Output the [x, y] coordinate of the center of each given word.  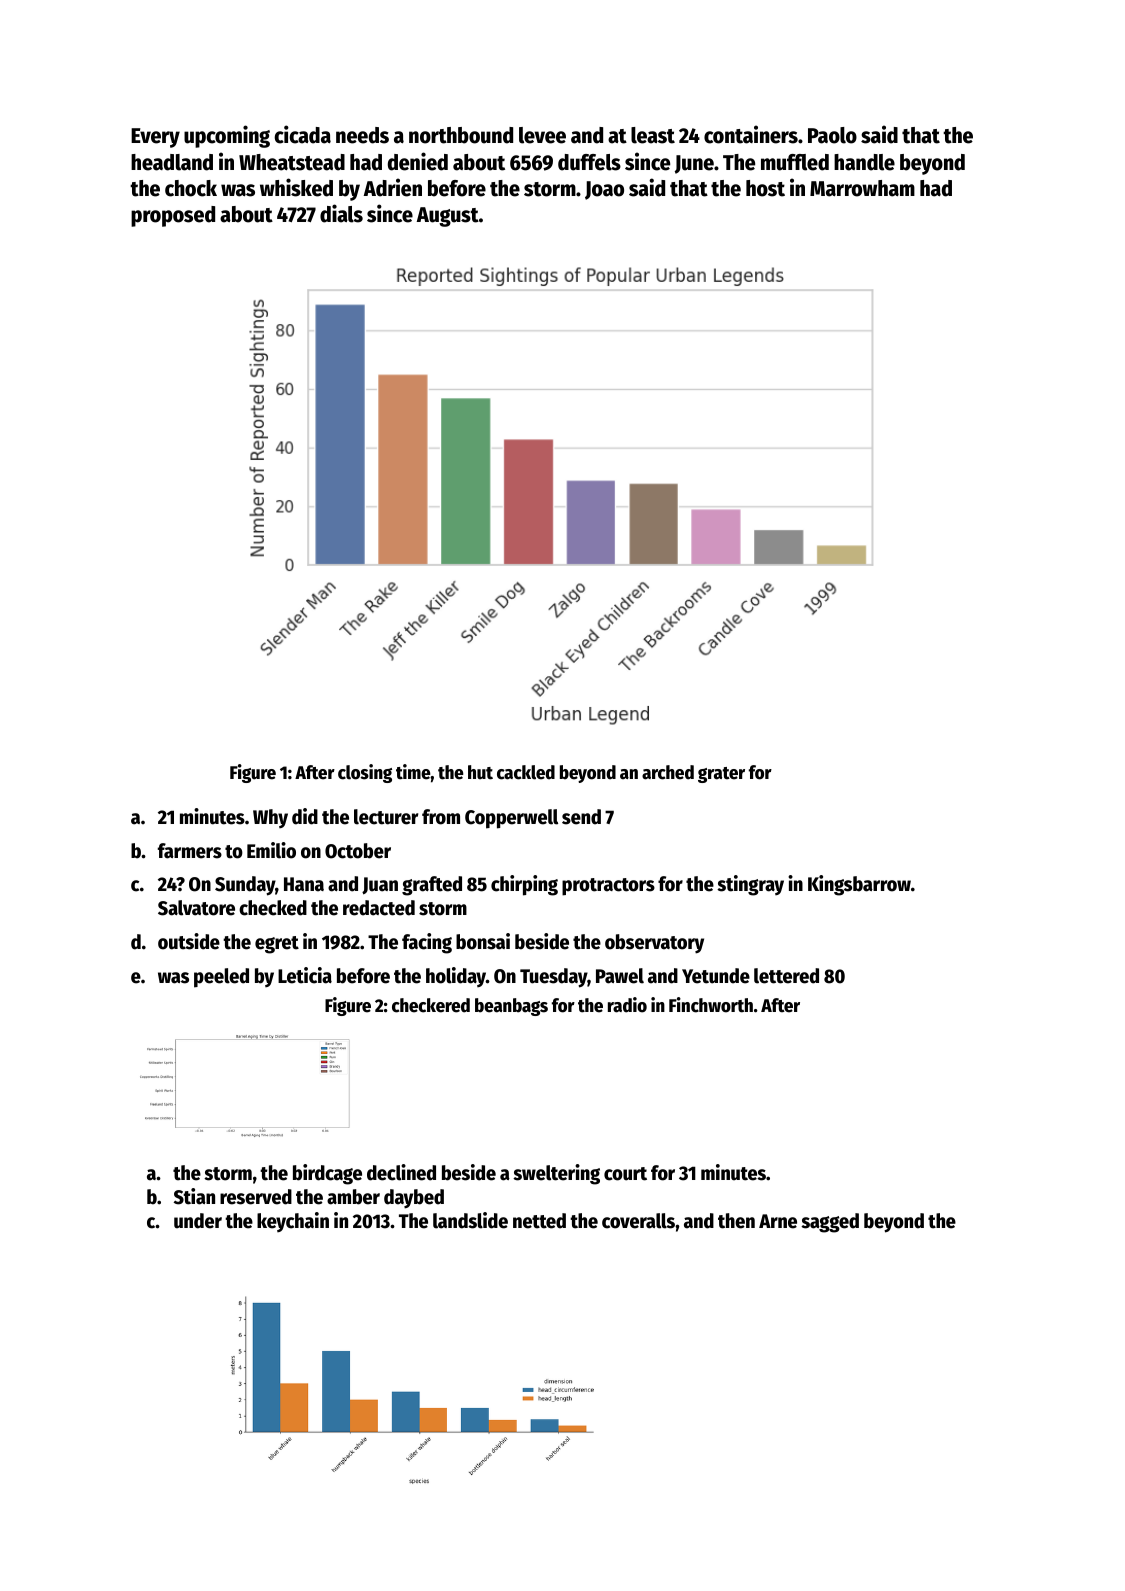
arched [668, 772]
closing [365, 773]
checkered [431, 1005]
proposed [173, 216]
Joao [604, 190]
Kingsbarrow [859, 885]
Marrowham [862, 188]
